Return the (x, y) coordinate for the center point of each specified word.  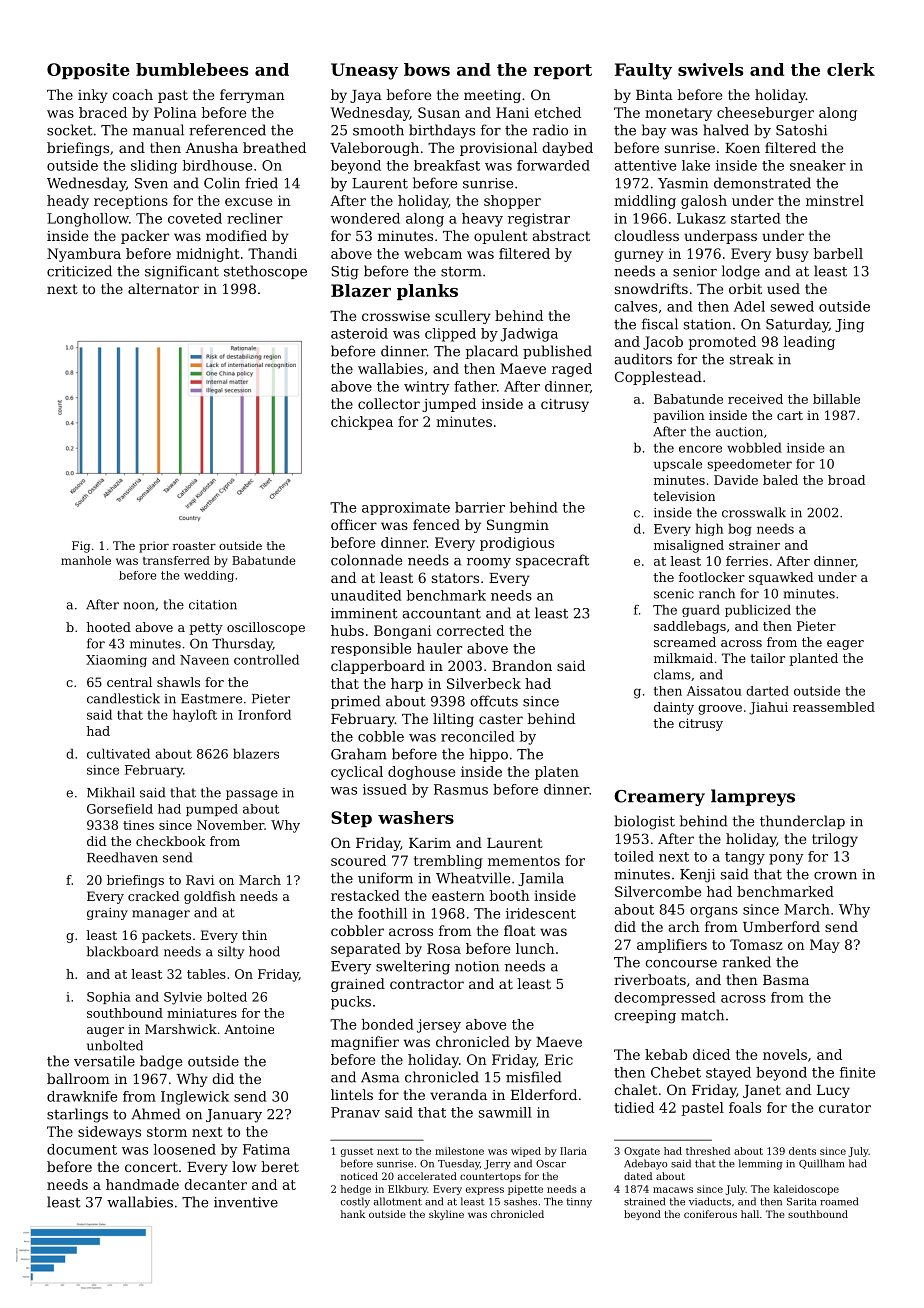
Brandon (522, 665)
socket (69, 130)
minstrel (835, 200)
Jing (849, 326)
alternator (163, 288)
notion (477, 966)
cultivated (118, 753)
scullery (463, 317)
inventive (246, 1202)
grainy (107, 914)
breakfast (447, 165)
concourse (681, 964)
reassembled (834, 707)
